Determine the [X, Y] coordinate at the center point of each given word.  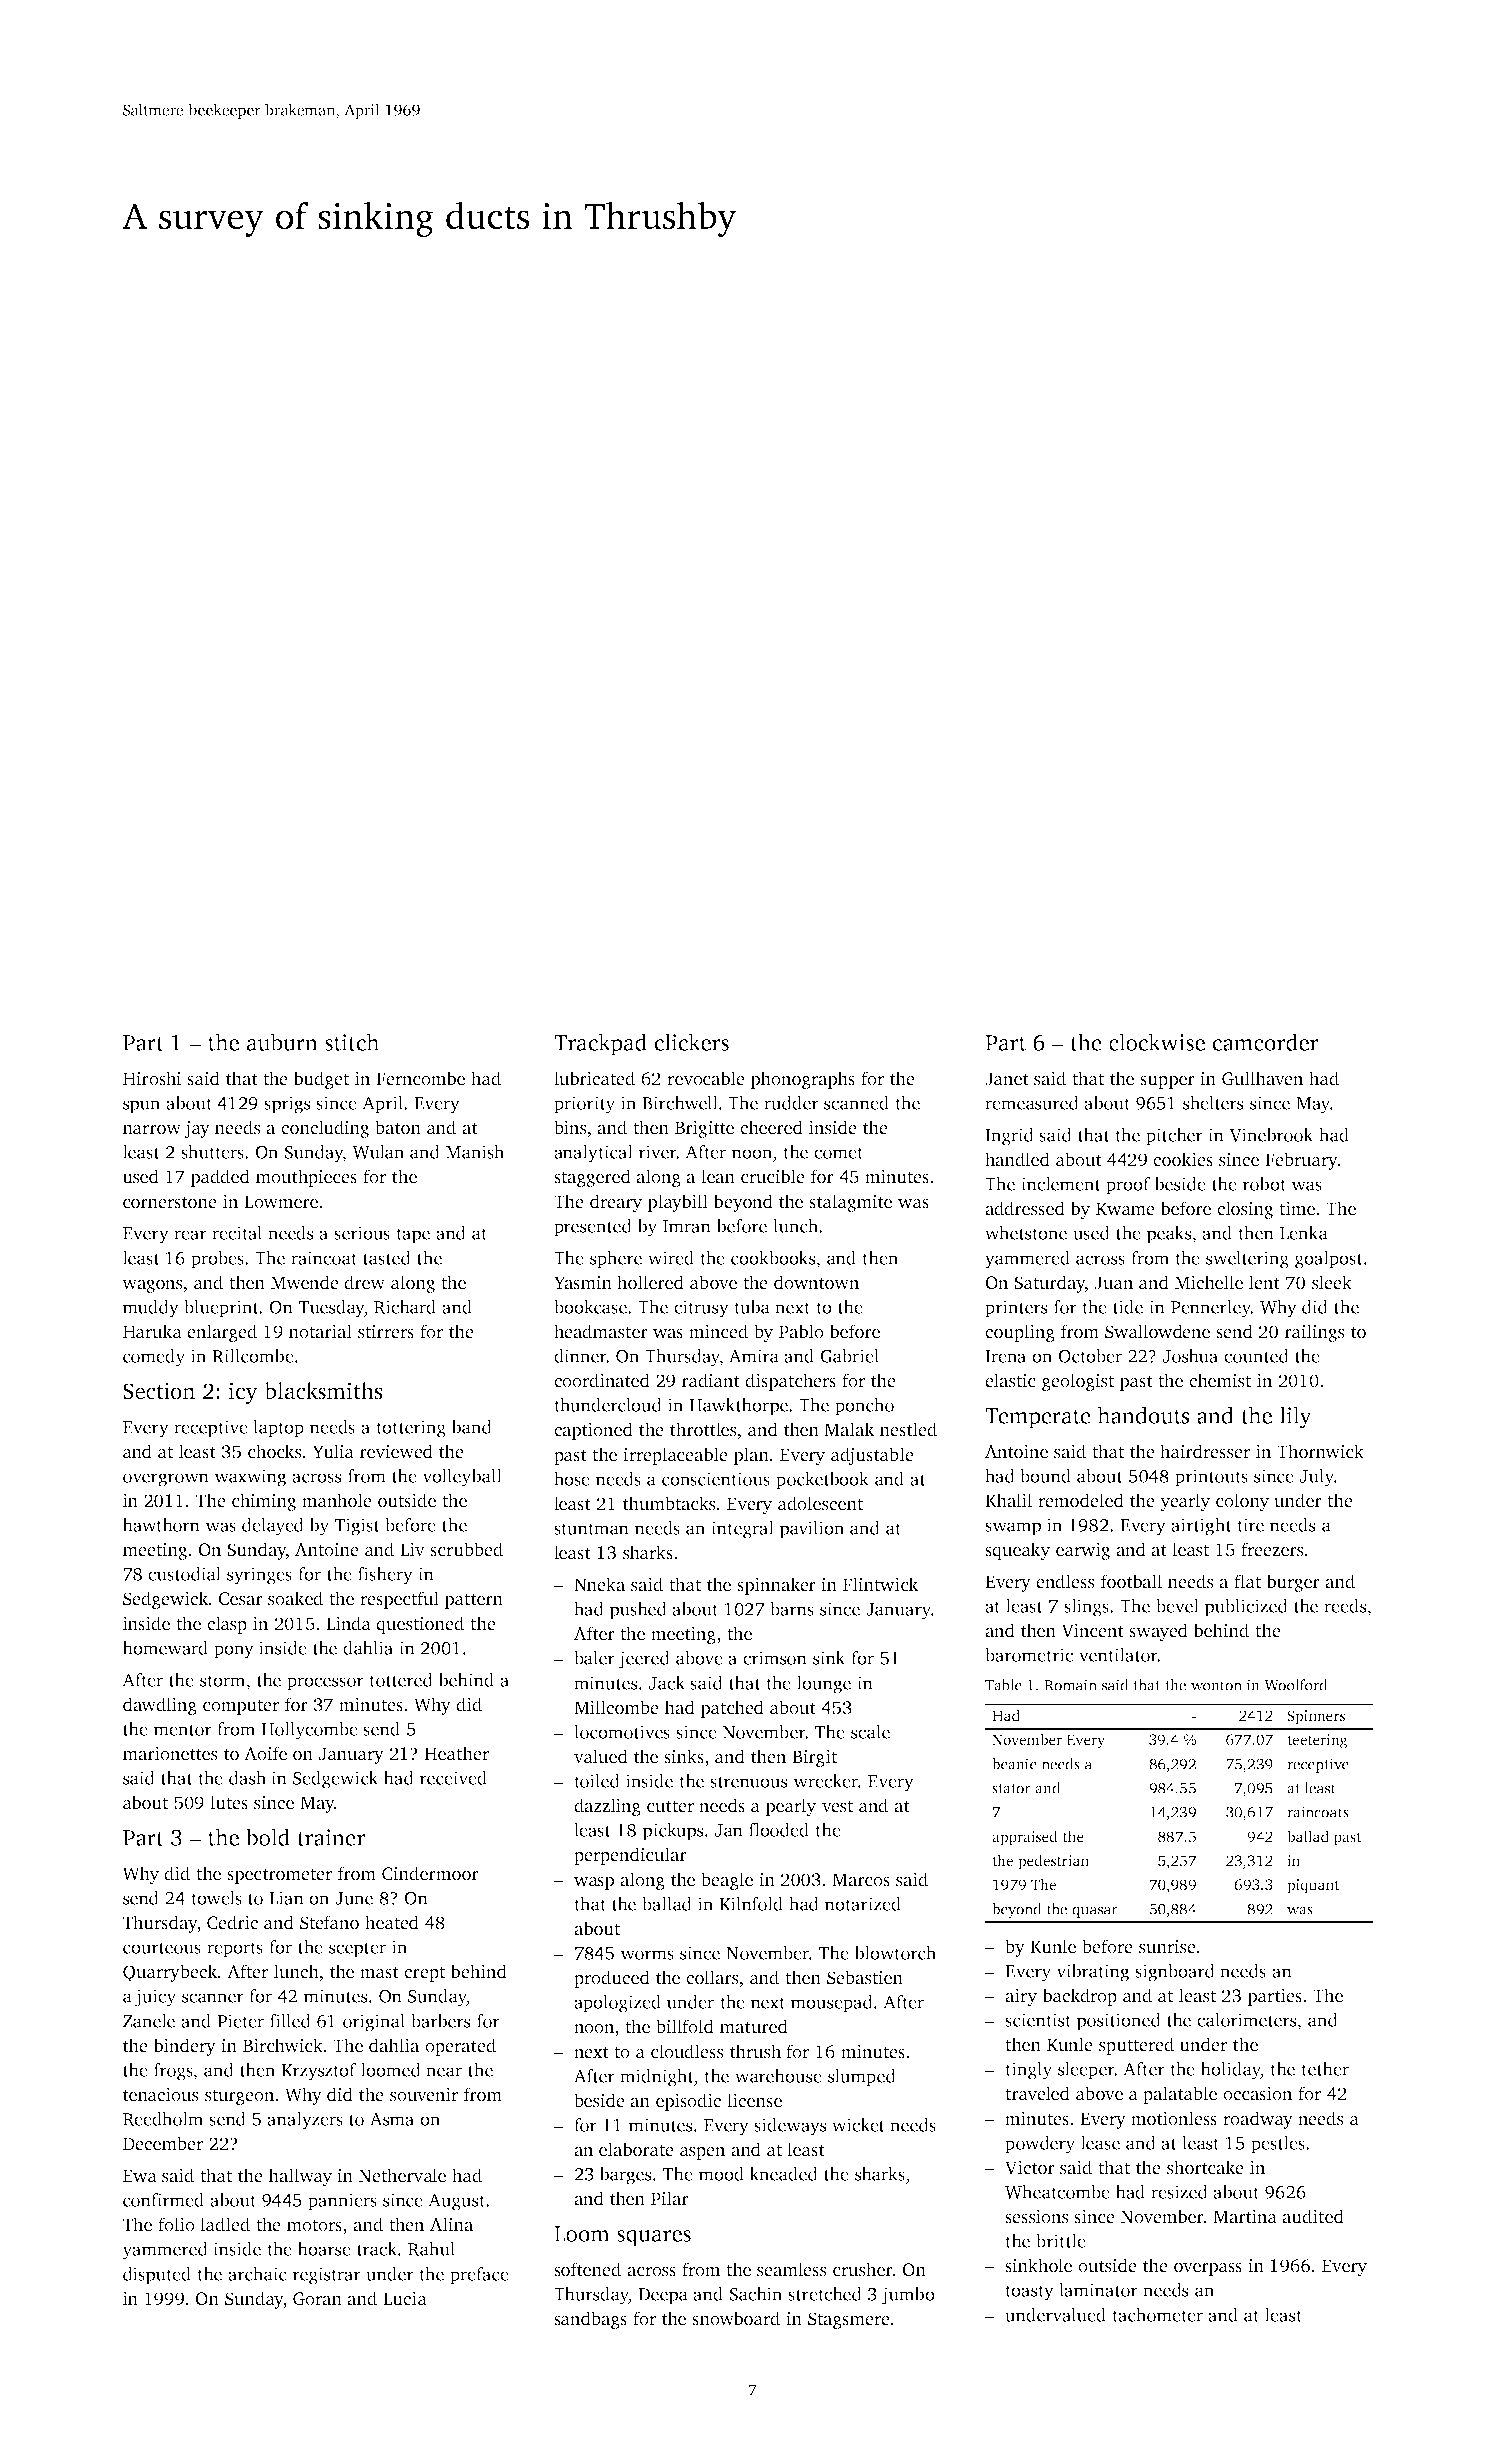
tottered [401, 1680]
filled [290, 2021]
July [1317, 1478]
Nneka [599, 1584]
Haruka [152, 1331]
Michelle [1209, 1282]
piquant [1313, 1886]
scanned [856, 1103]
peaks [1169, 1235]
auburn [282, 1042]
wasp [594, 1883]
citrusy [701, 1309]
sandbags [590, 2320]
